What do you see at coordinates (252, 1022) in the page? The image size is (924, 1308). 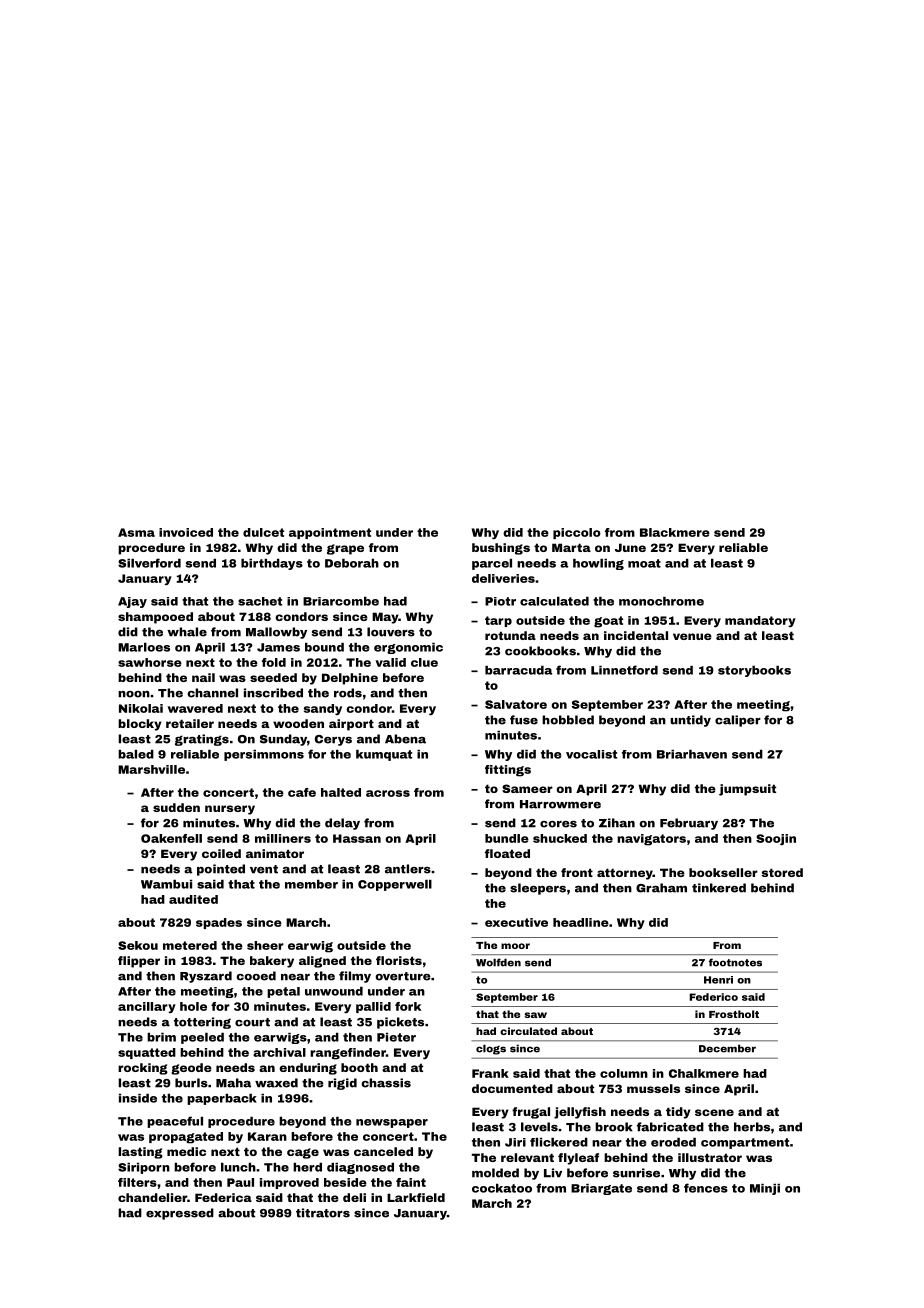 I see `court` at bounding box center [252, 1022].
